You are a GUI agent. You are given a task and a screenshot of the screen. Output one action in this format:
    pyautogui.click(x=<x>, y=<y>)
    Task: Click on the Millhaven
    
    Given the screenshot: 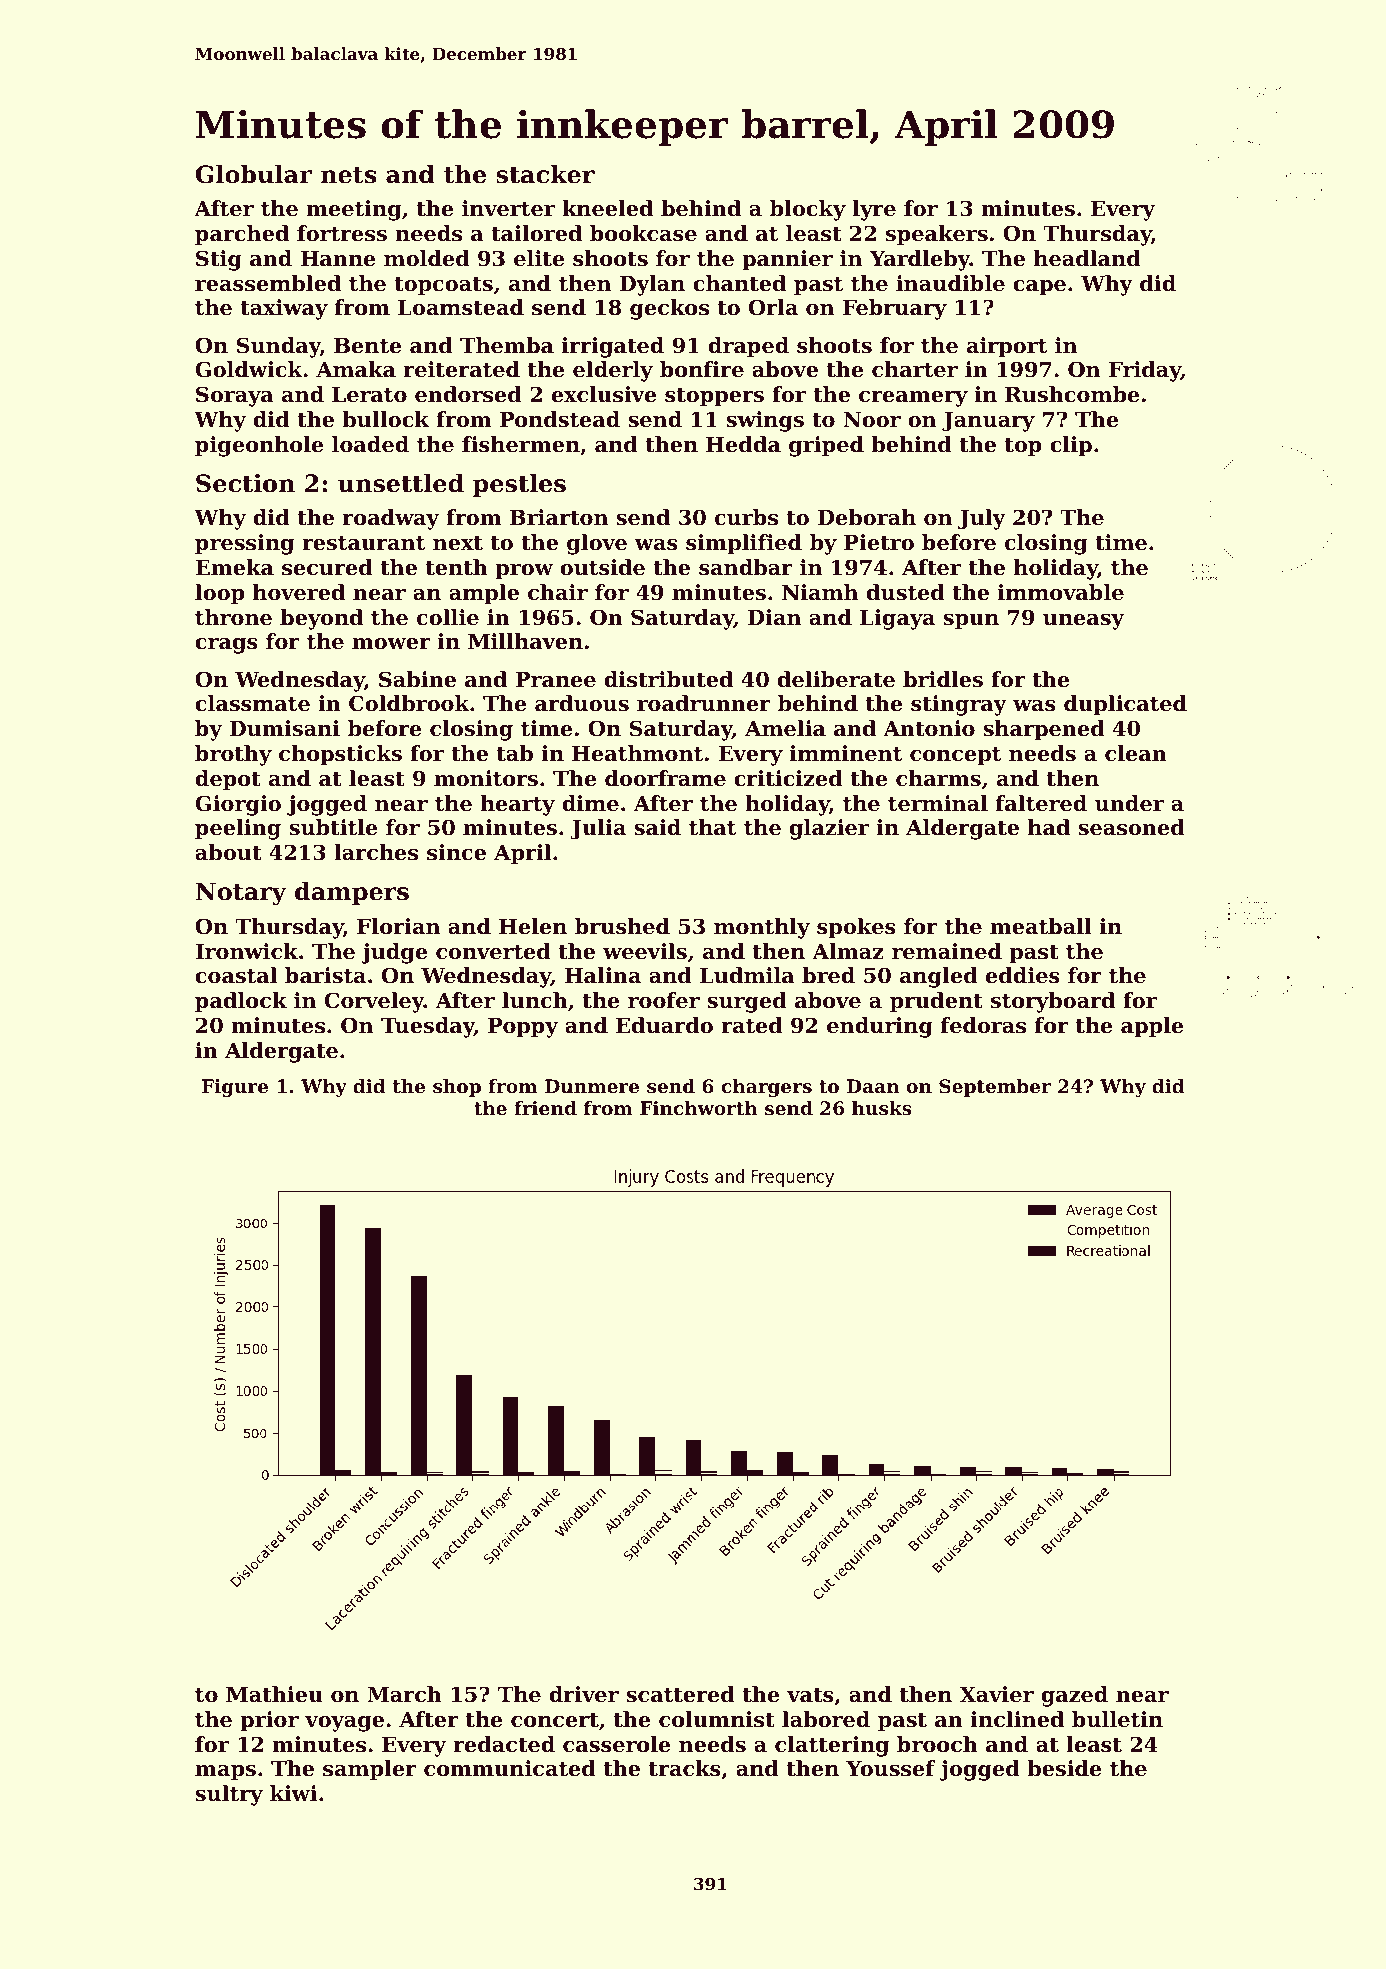 What is the action you would take?
    pyautogui.click(x=525, y=641)
